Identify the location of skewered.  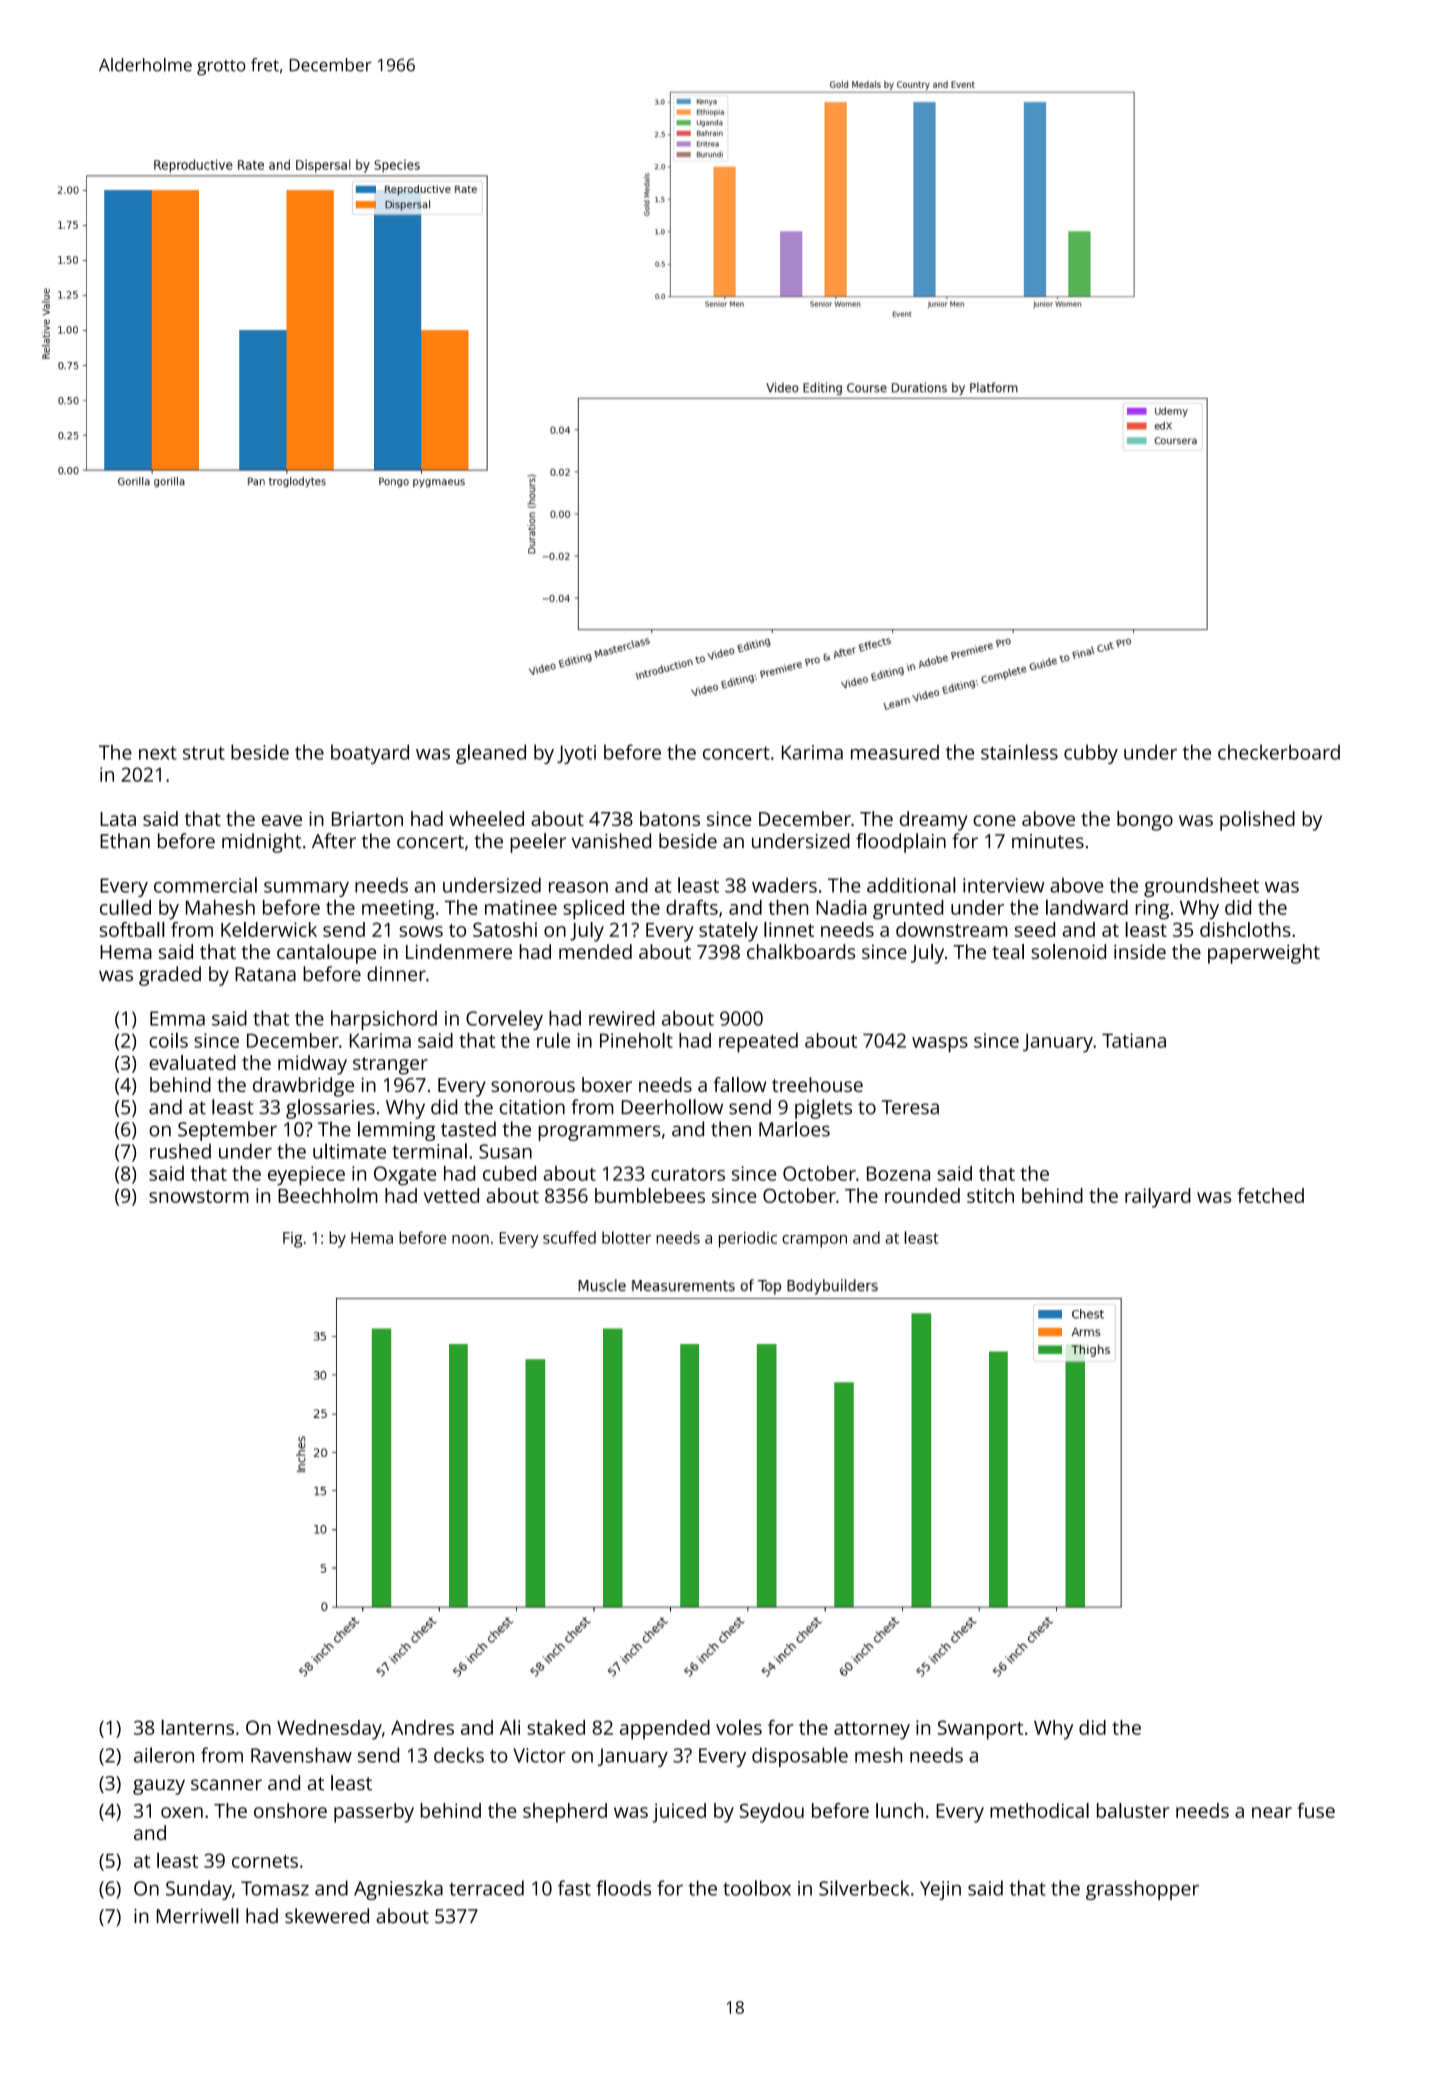
(327, 1916).
